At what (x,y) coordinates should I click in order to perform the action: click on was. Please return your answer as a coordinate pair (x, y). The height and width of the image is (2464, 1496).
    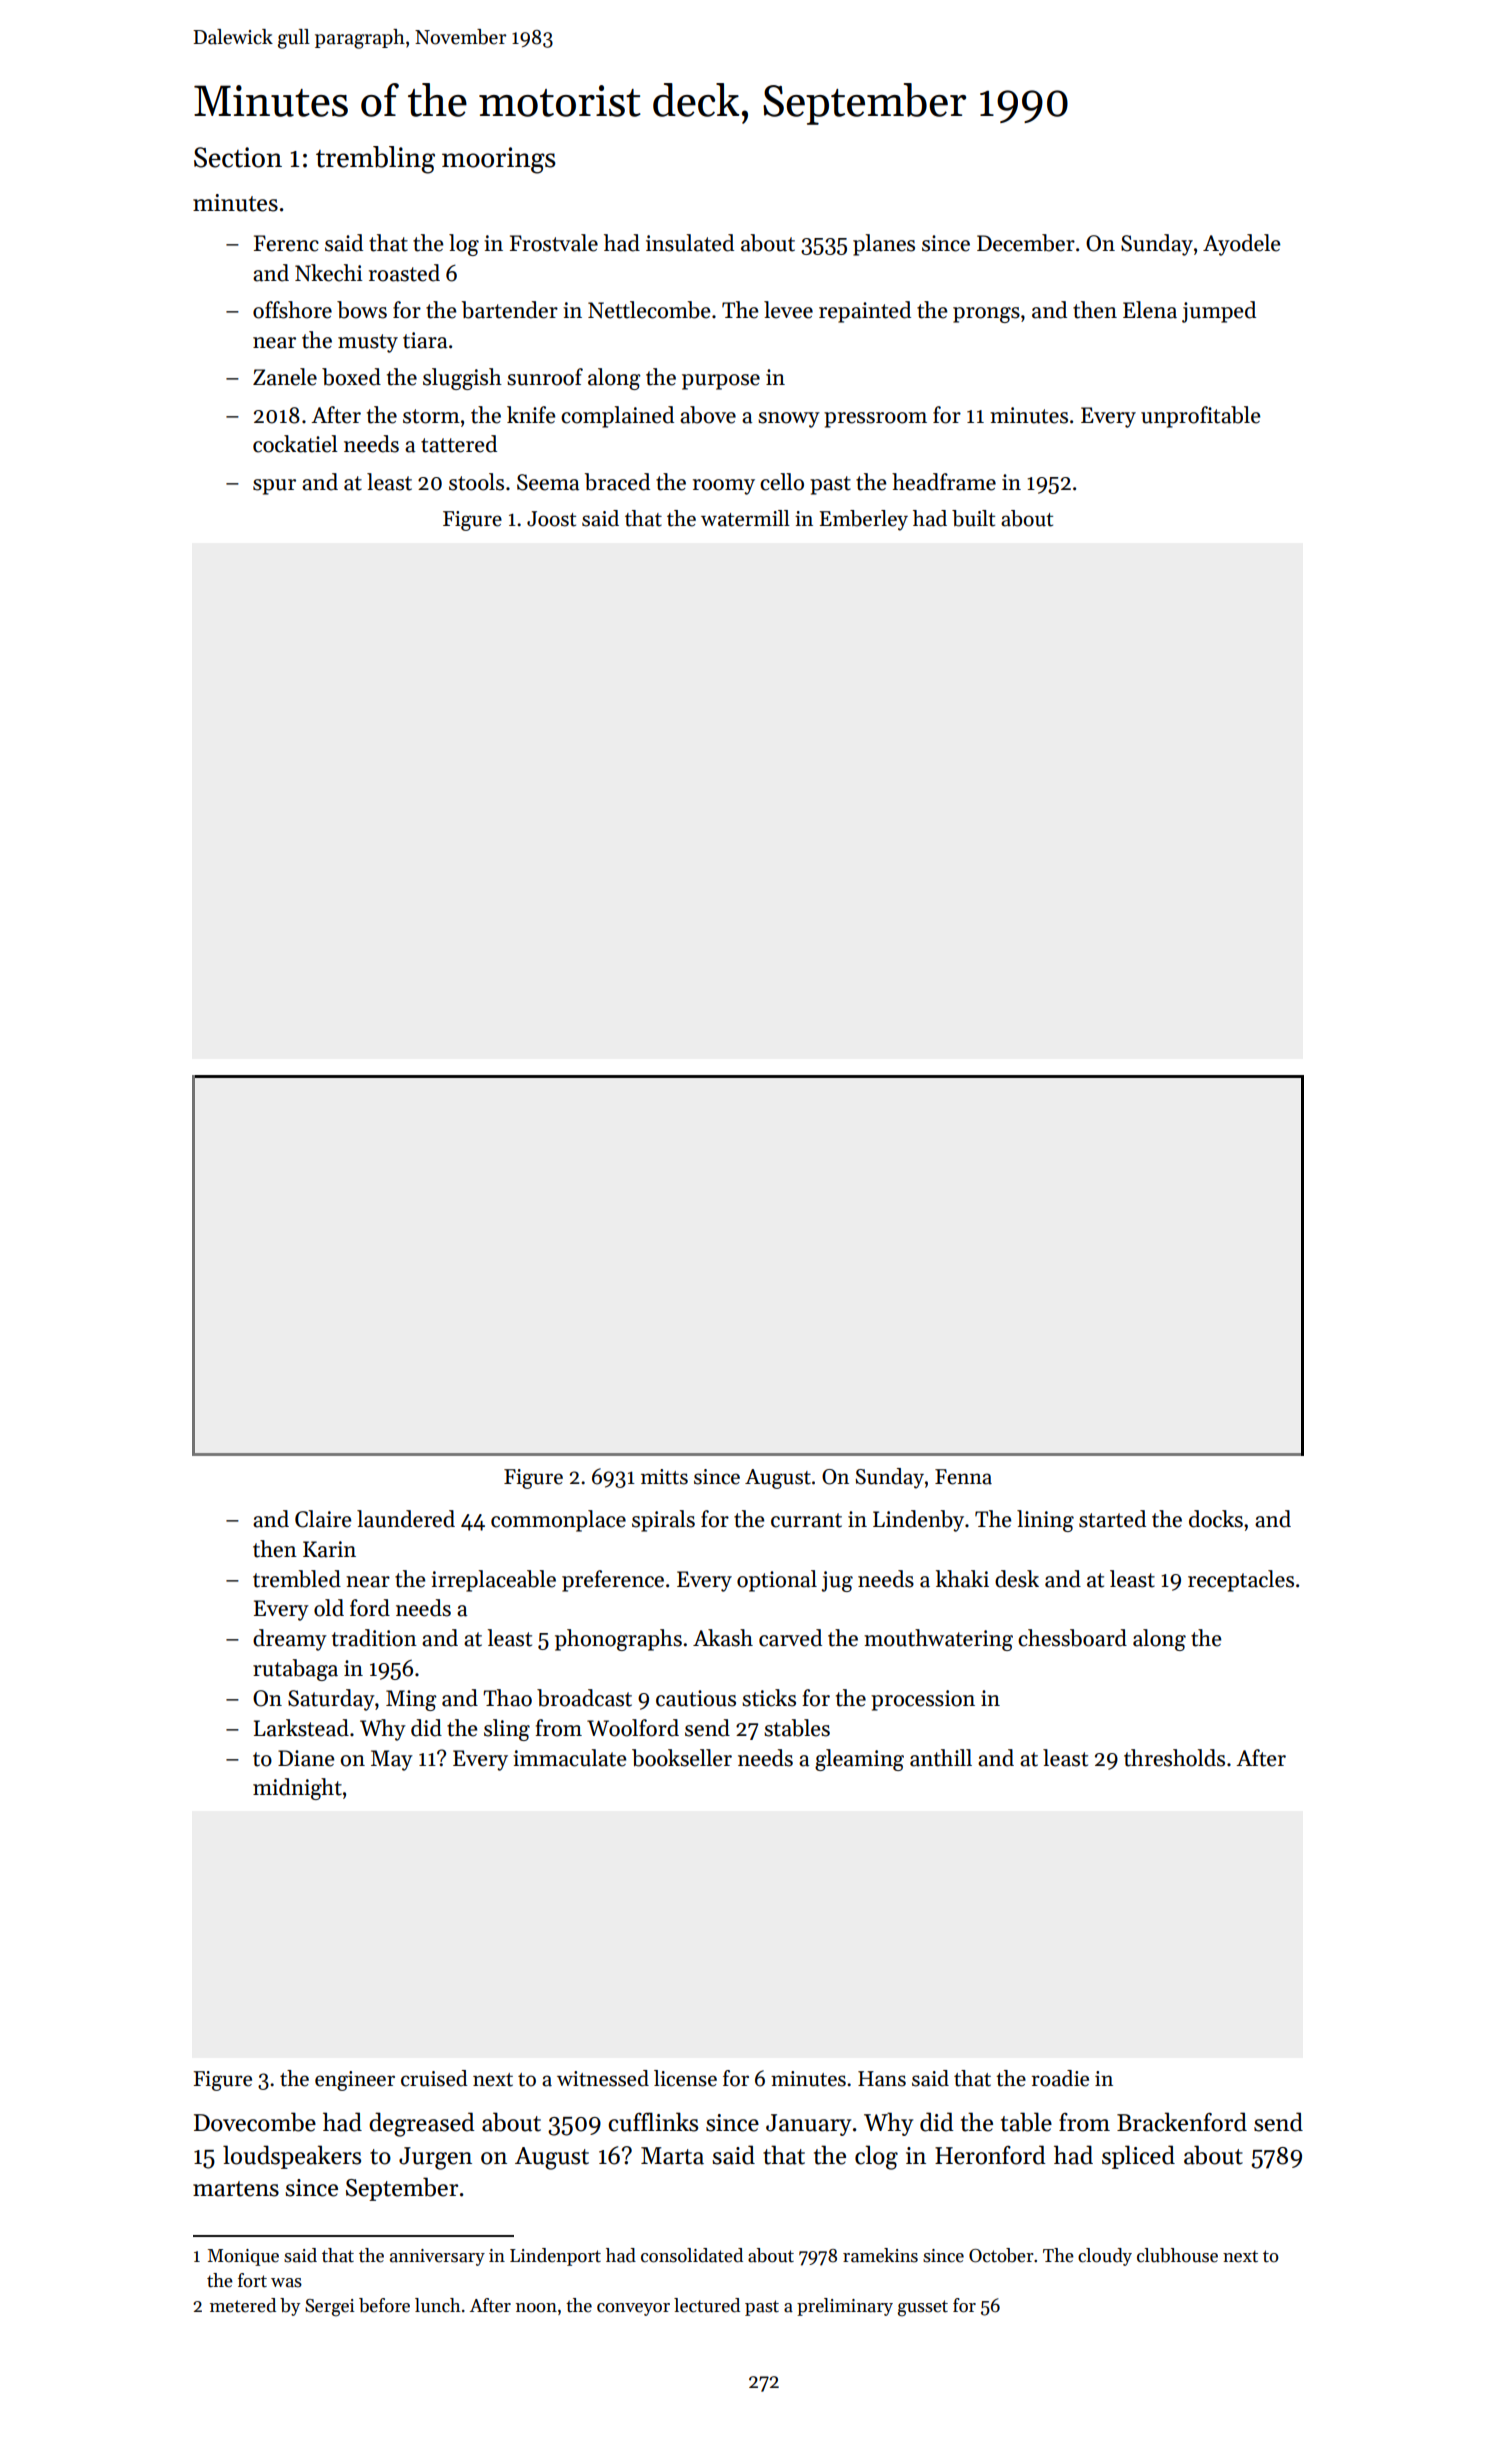
    Looking at the image, I should click on (286, 2283).
